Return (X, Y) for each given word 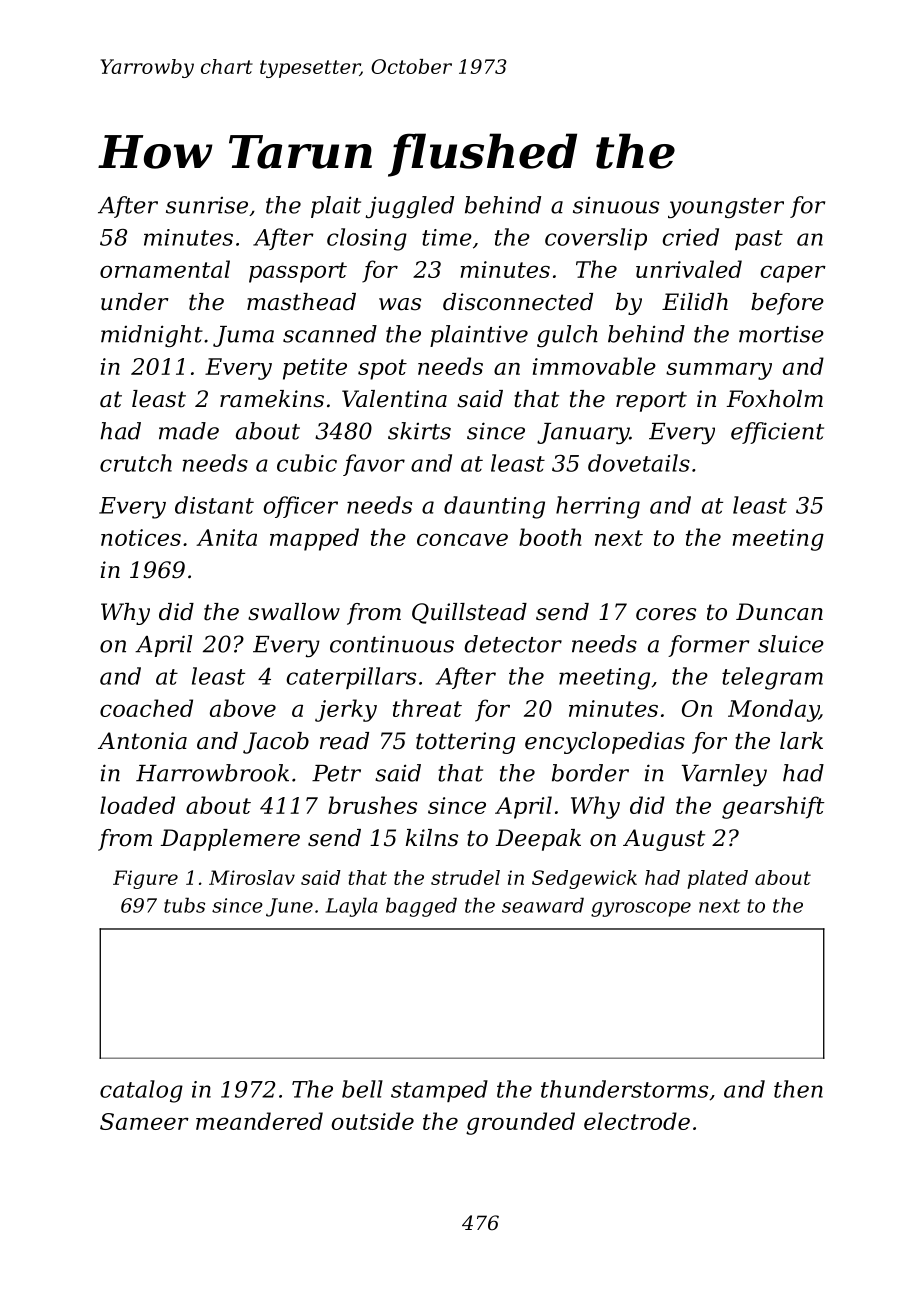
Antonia (142, 741)
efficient (777, 433)
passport (298, 272)
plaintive (479, 336)
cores (666, 614)
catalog (141, 1091)
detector (513, 644)
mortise (781, 334)
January (583, 434)
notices (141, 537)
